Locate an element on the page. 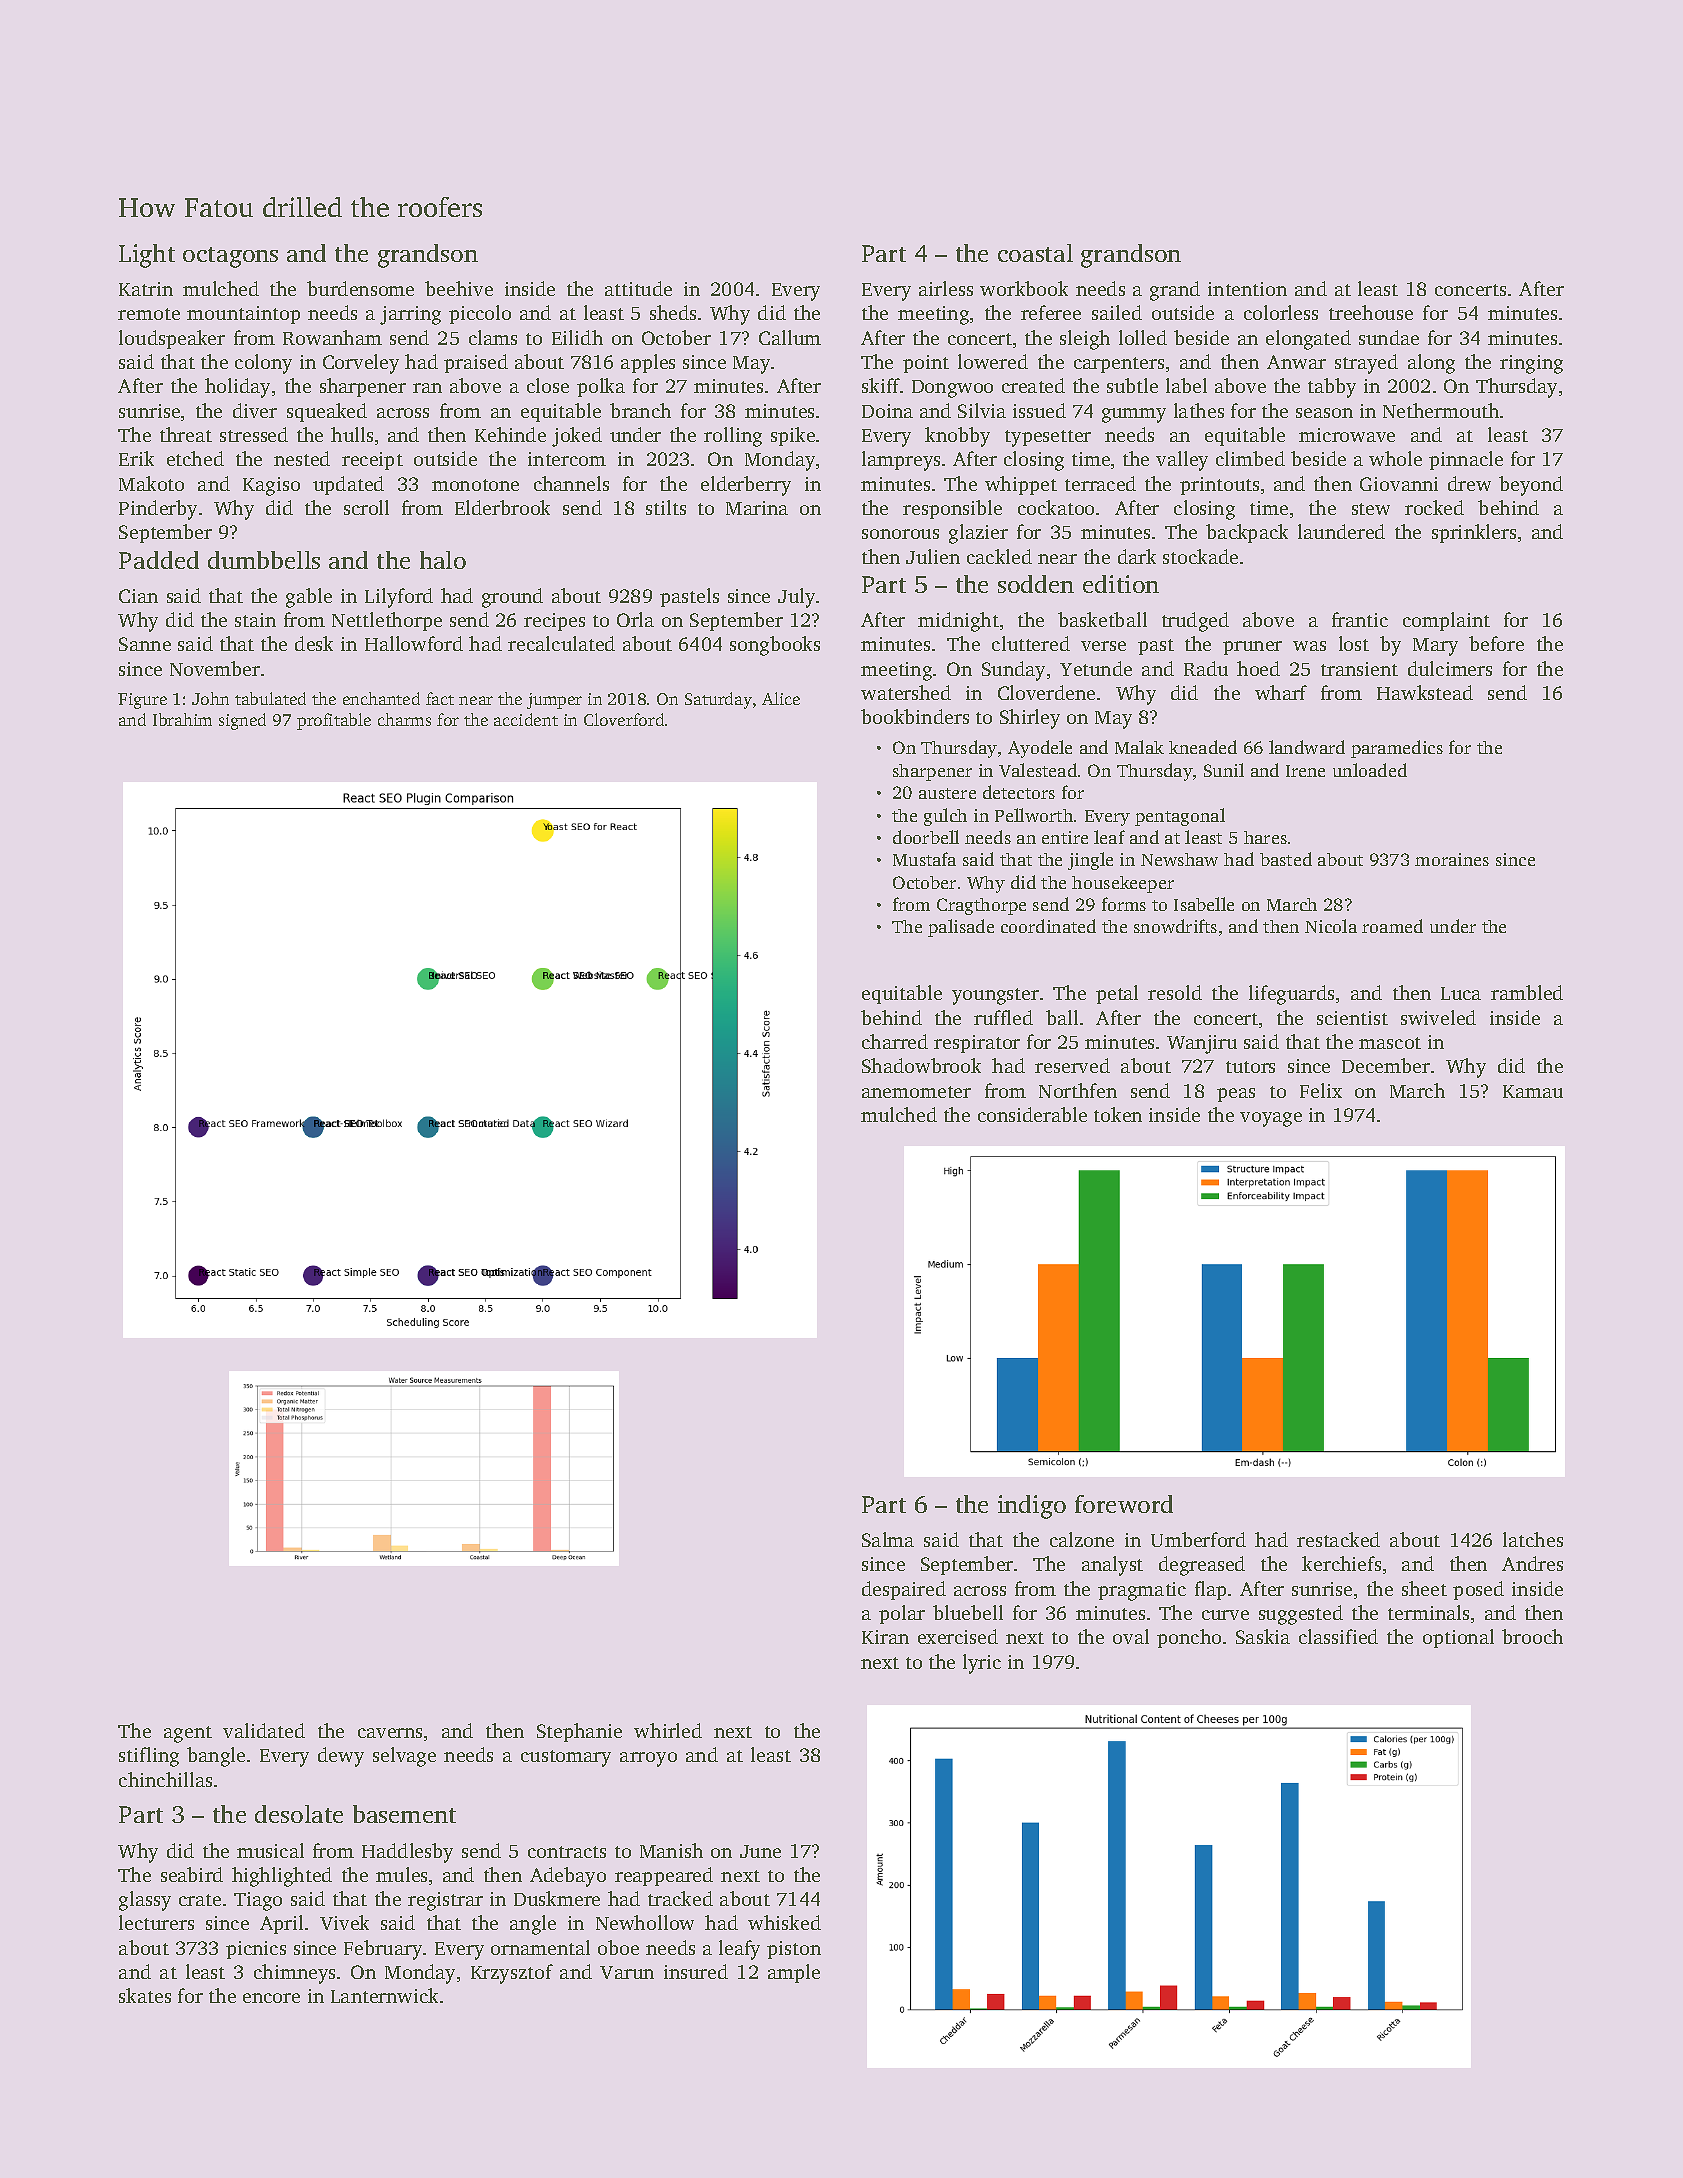 This document has width=1683, height=2178. intention is located at coordinates (1247, 289).
